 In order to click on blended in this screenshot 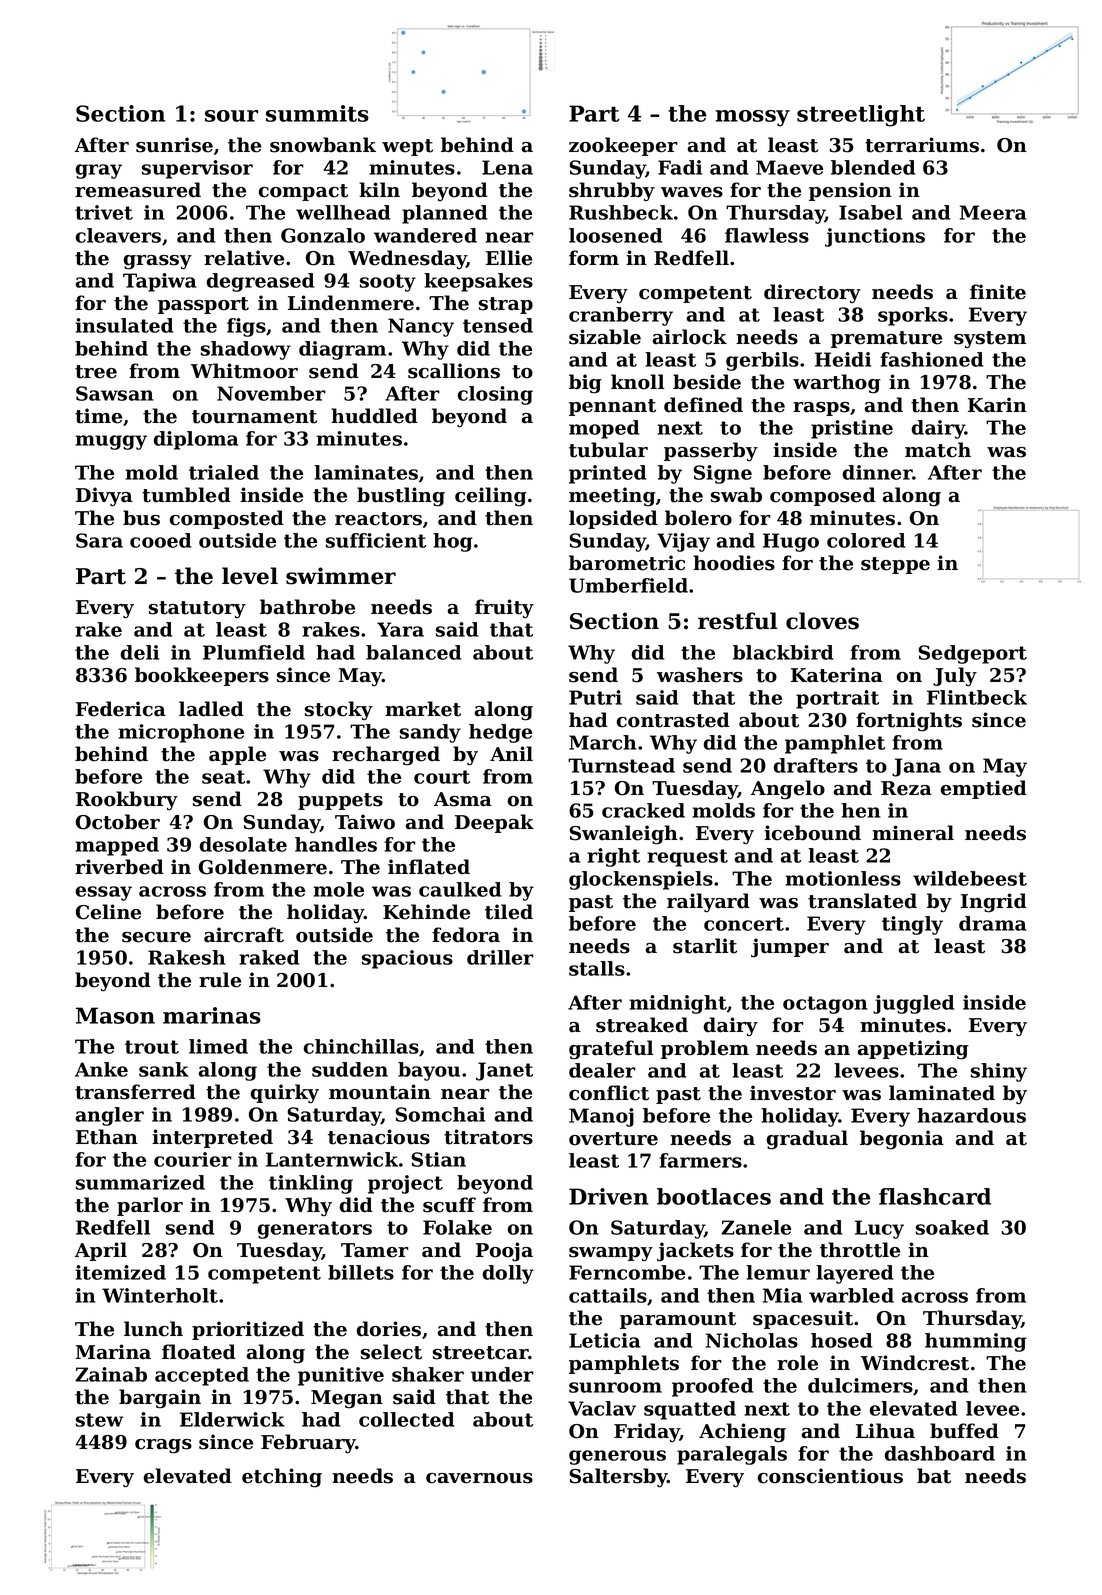, I will do `click(873, 167)`.
